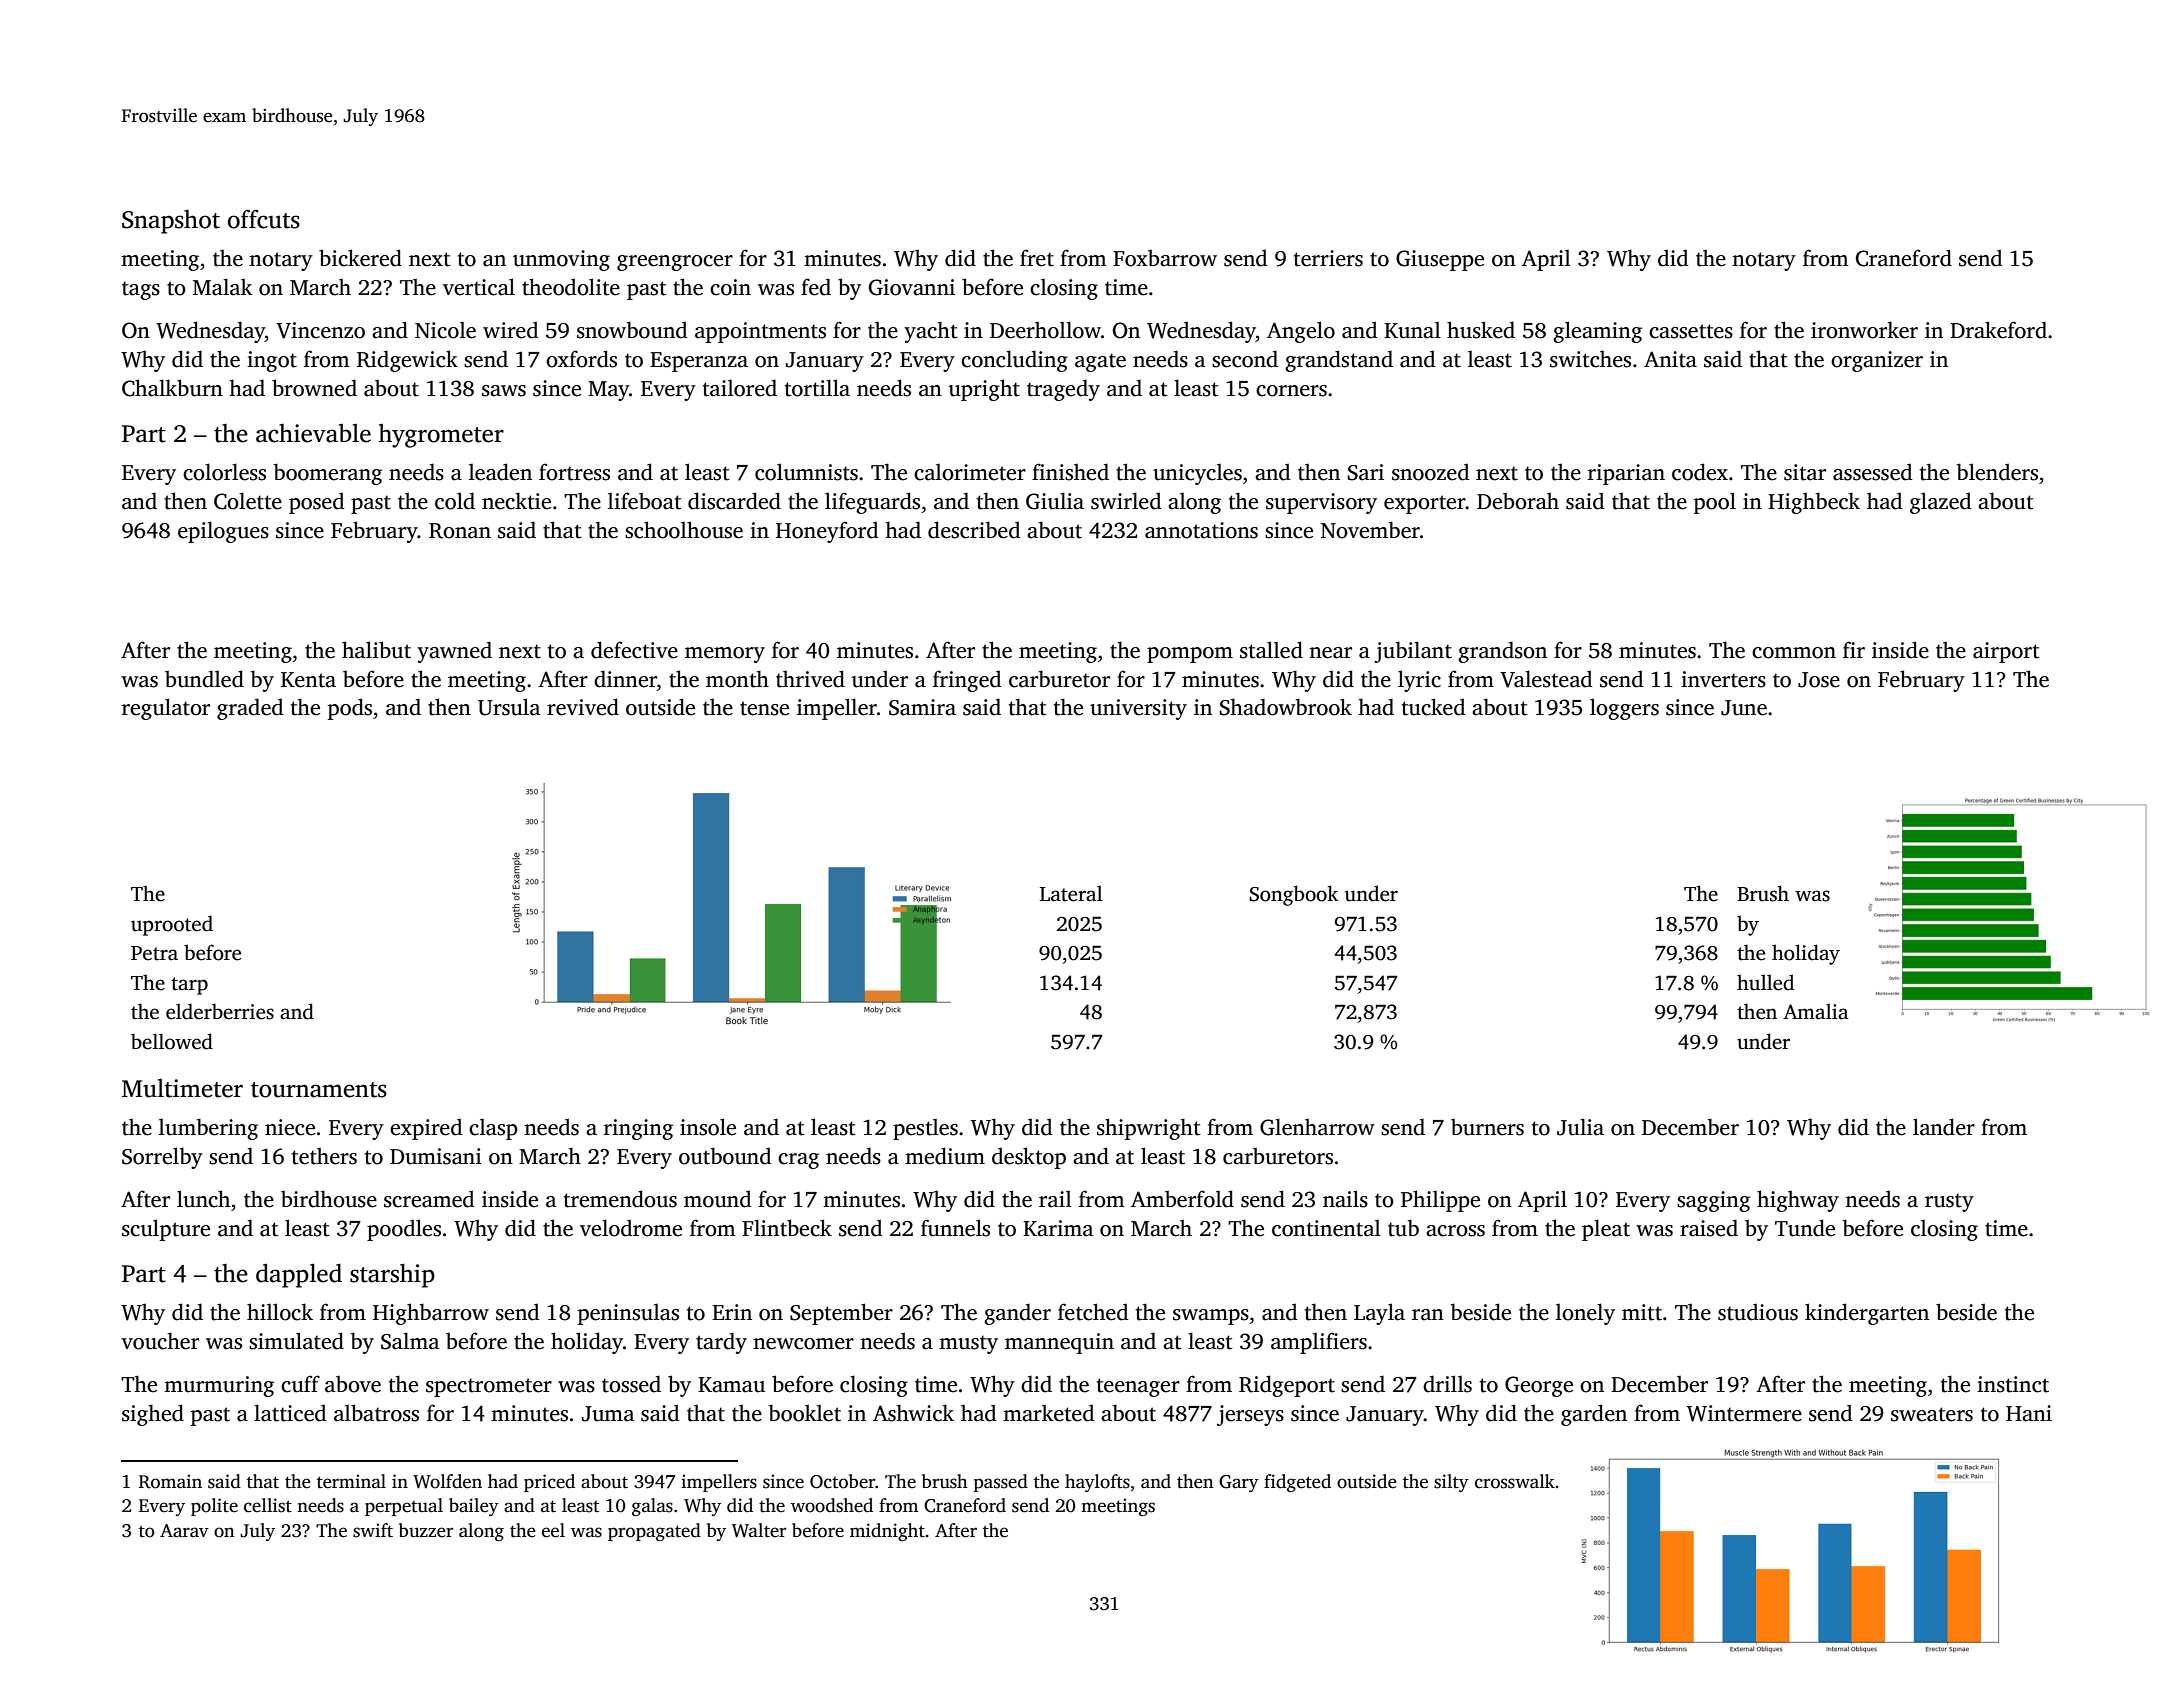 Image resolution: width=2178 pixels, height=1683 pixels. I want to click on Lateral, so click(1071, 893).
